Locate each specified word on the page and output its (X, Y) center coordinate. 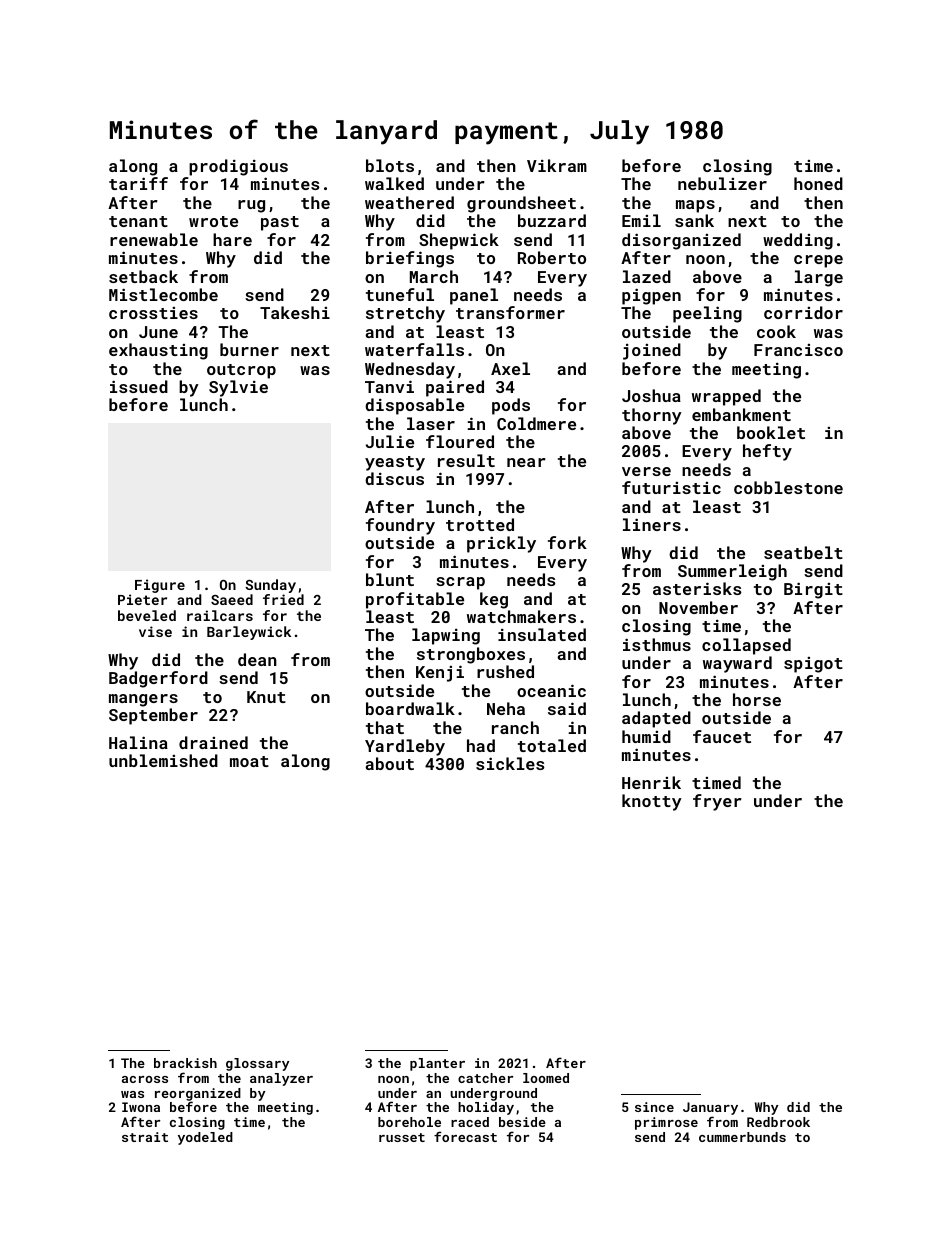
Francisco (798, 350)
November (698, 607)
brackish (185, 1063)
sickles (510, 763)
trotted (480, 524)
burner (249, 349)
